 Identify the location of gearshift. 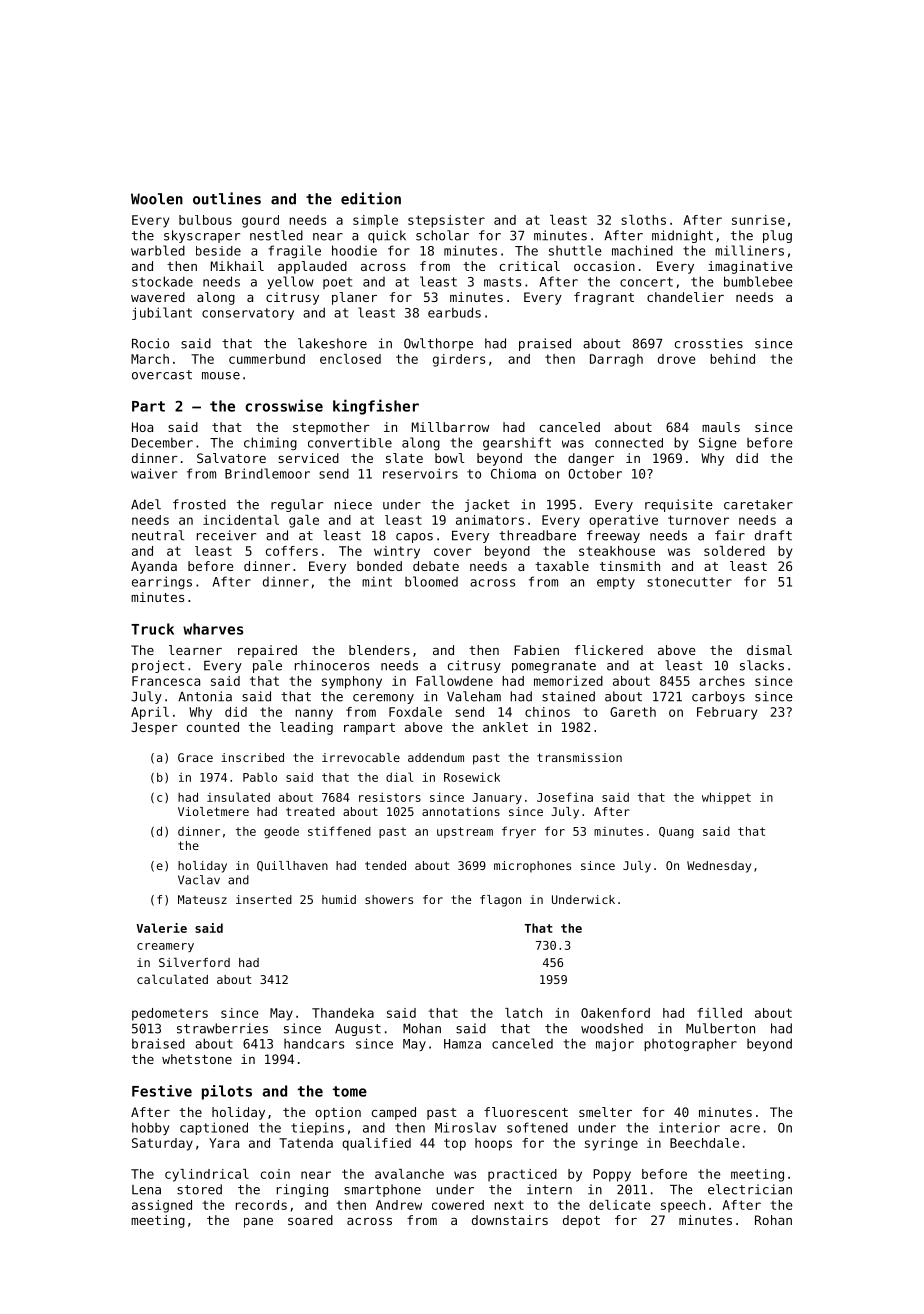
(517, 444).
